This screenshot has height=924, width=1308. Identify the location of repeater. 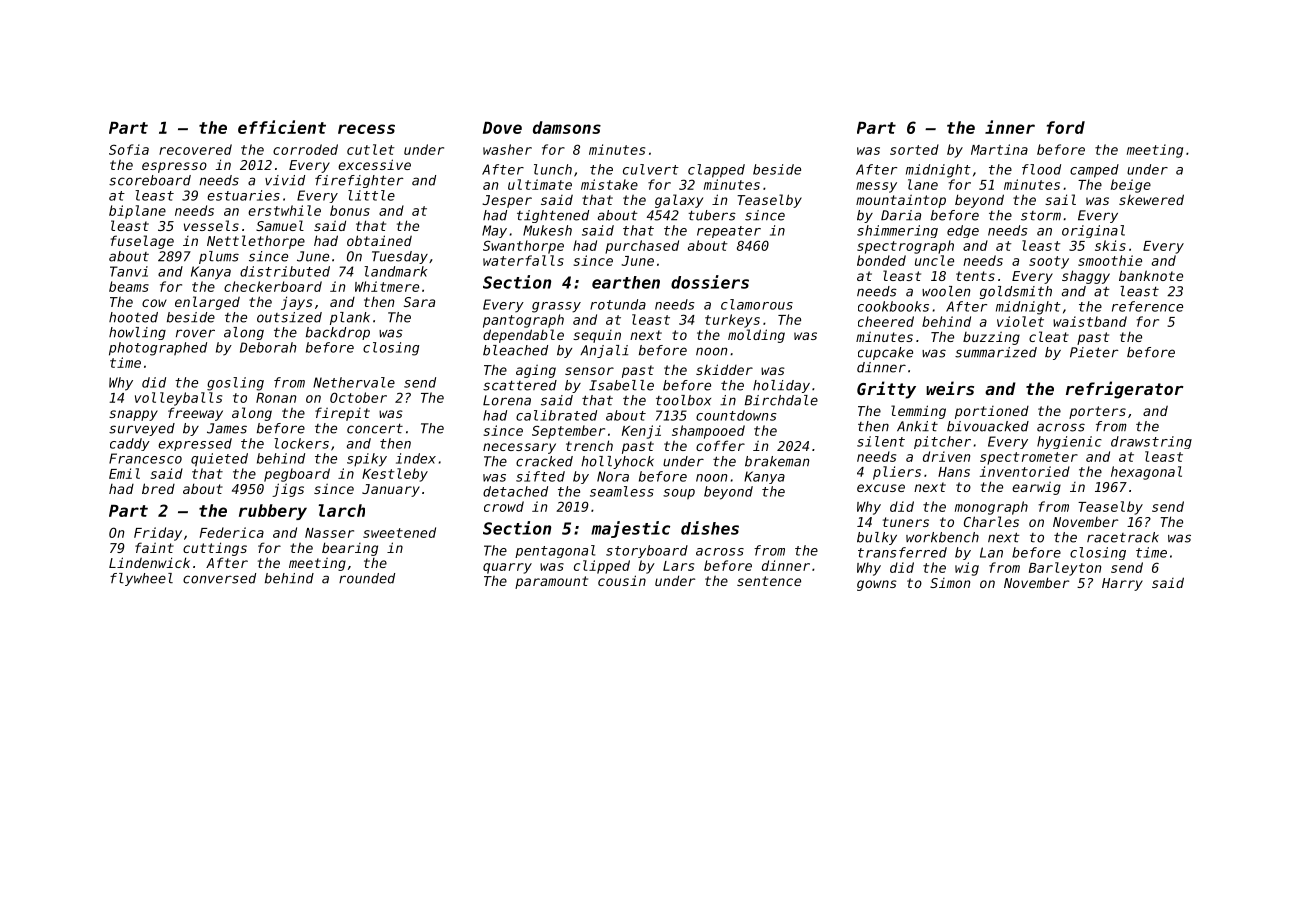
(729, 232).
